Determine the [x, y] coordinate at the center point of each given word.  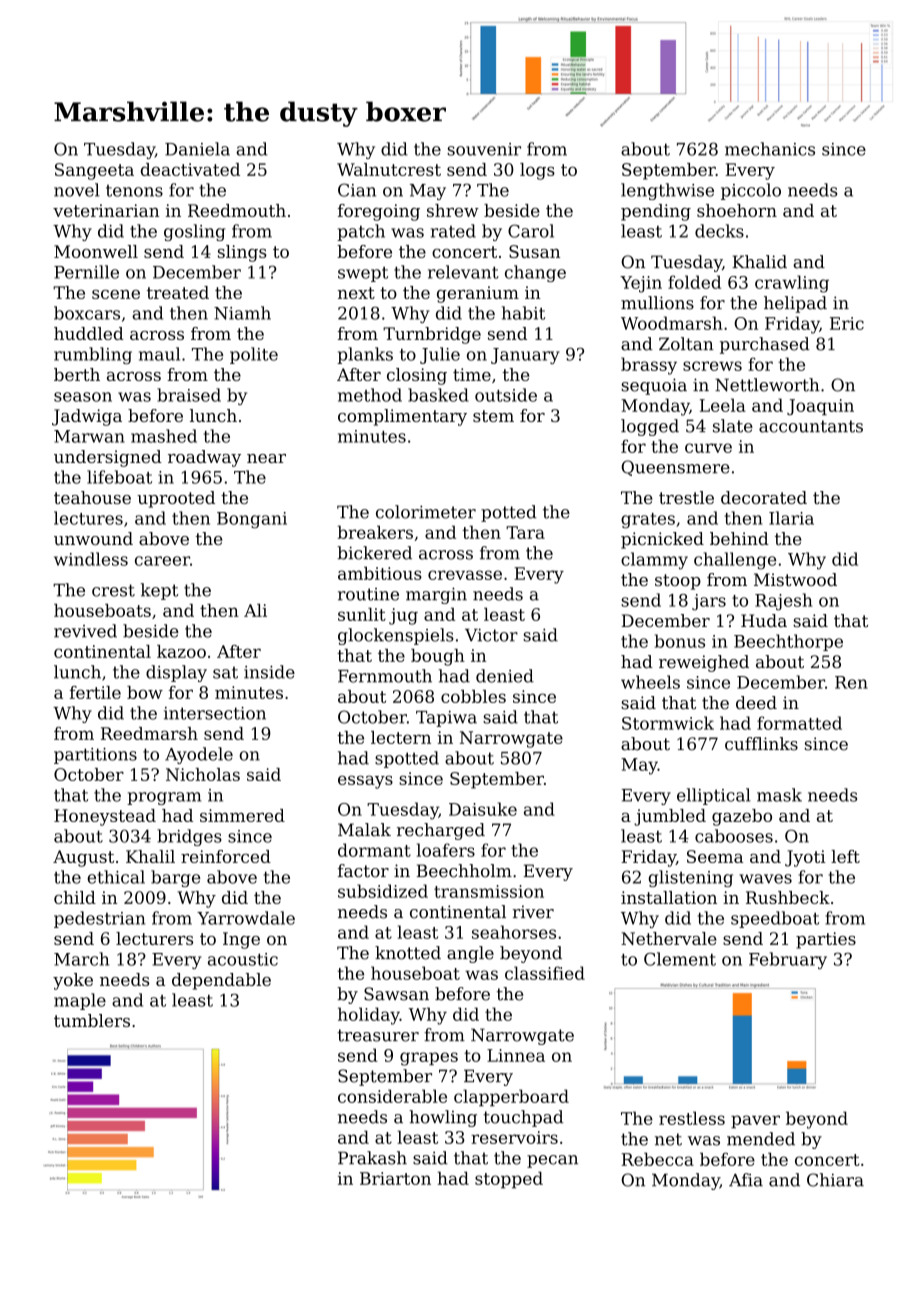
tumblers [92, 1020]
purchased [765, 345]
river [533, 912]
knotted [408, 953]
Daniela [197, 149]
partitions [95, 756]
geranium [478, 294]
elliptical [714, 796]
